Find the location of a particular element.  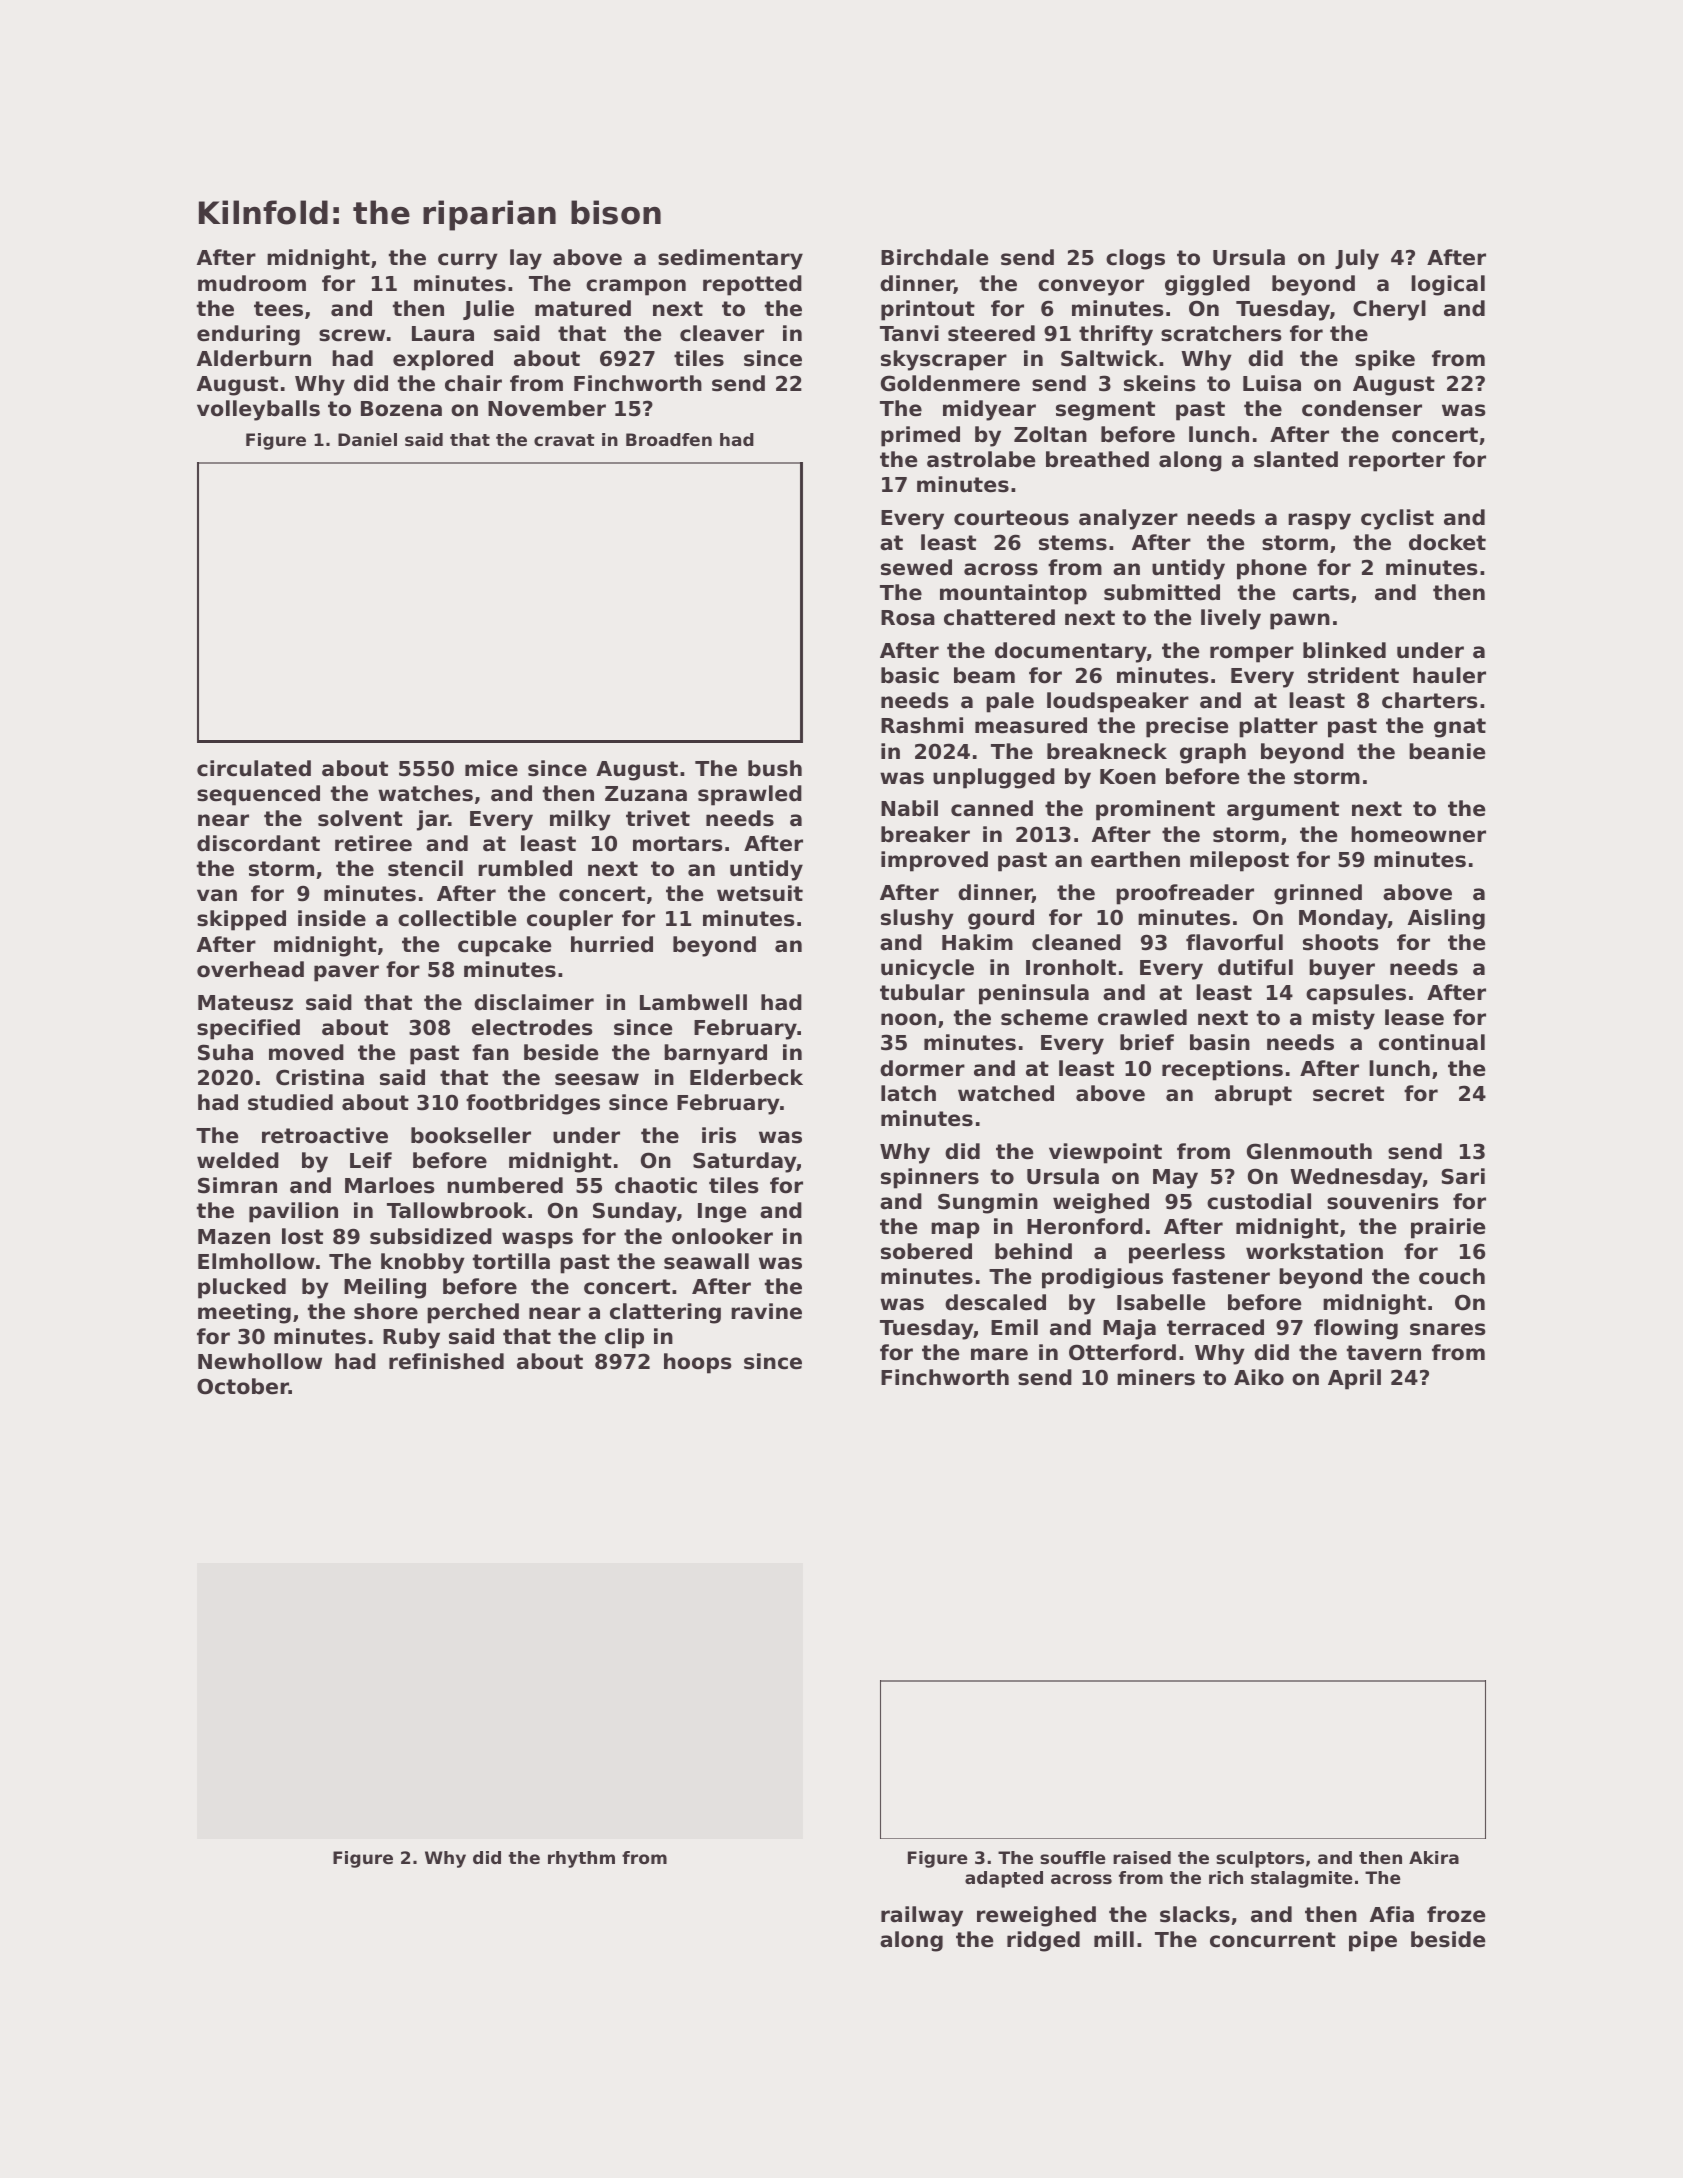

latch is located at coordinates (908, 1093).
